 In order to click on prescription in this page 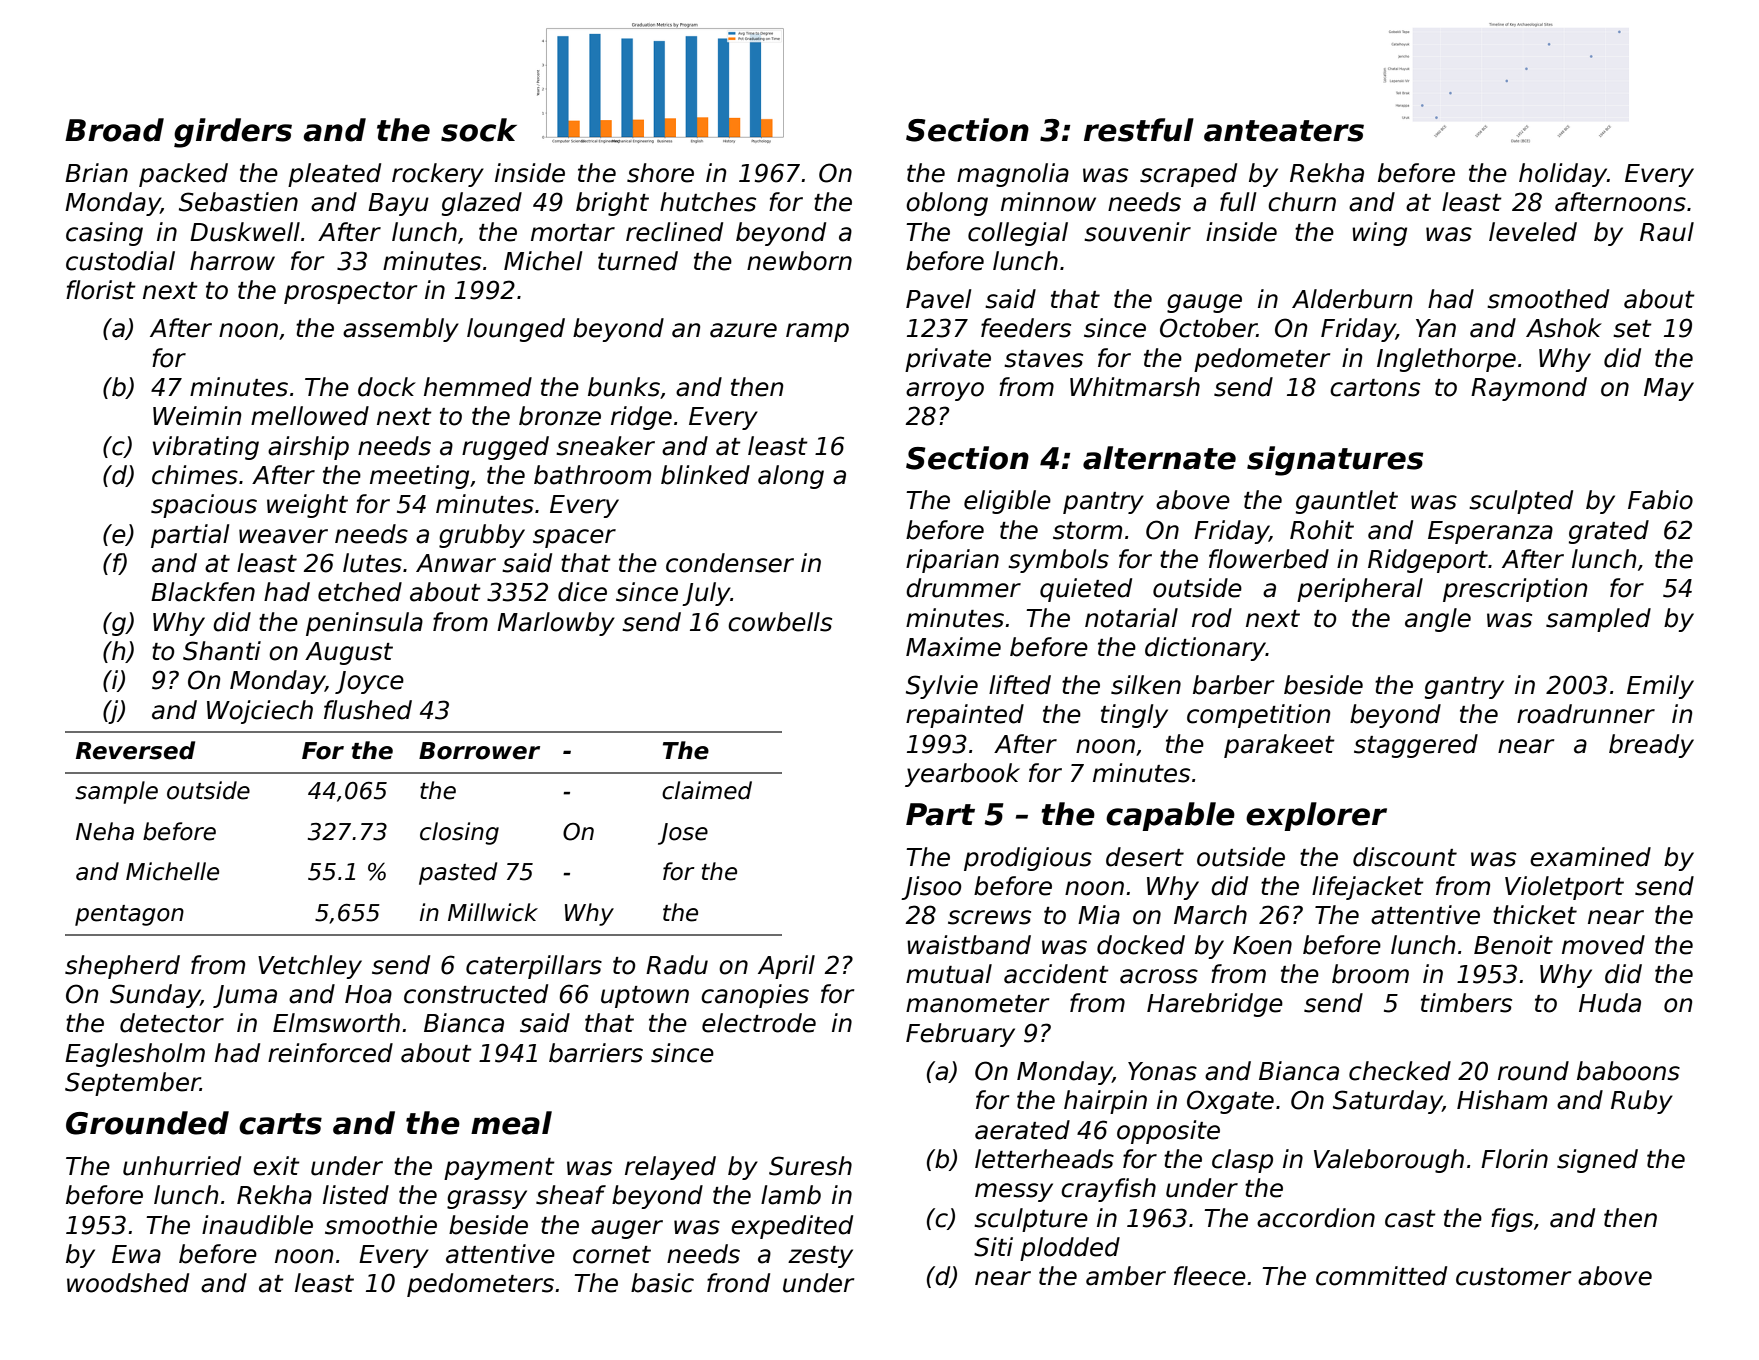, I will do `click(1515, 590)`.
